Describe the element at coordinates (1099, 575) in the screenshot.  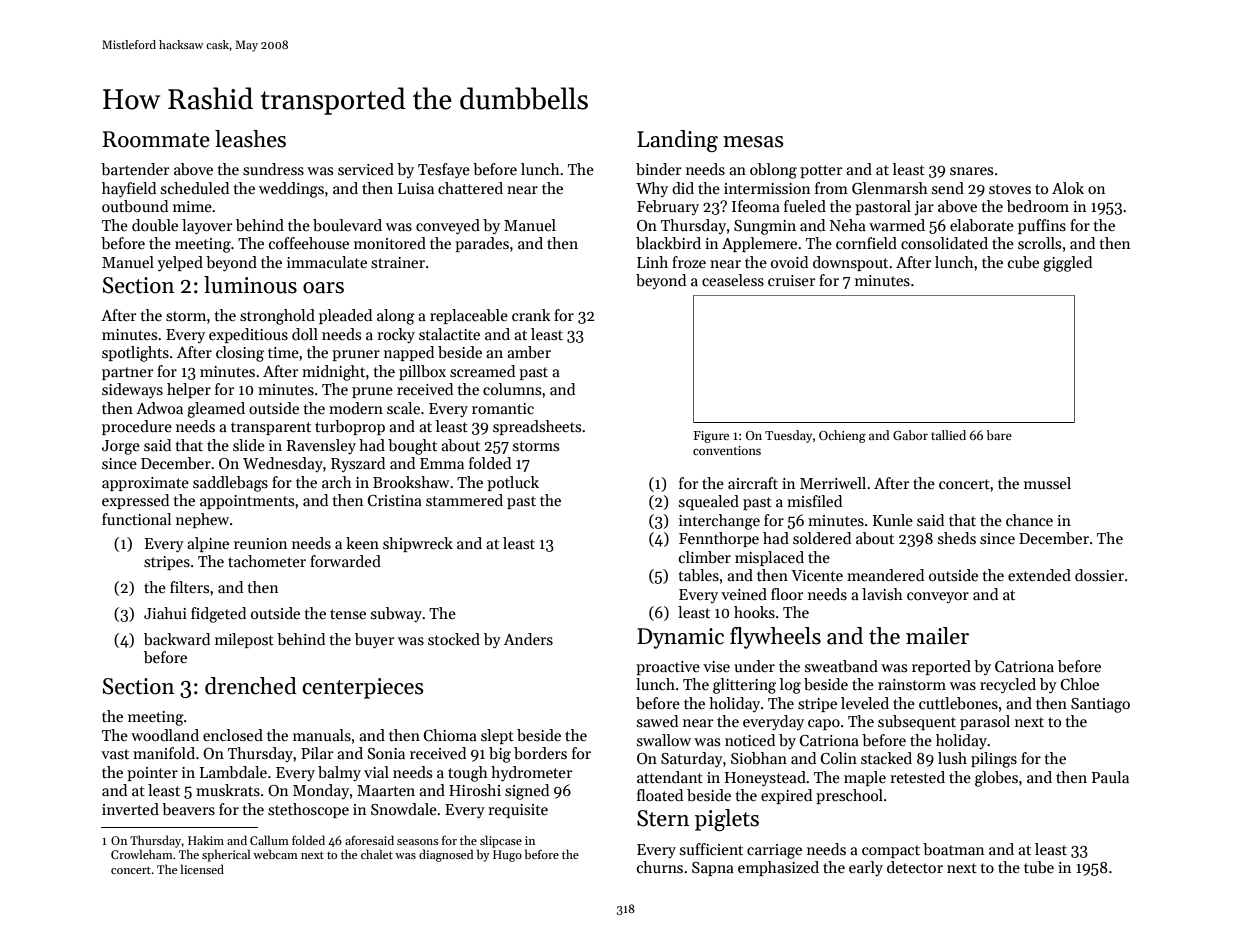
I see `dossier` at that location.
